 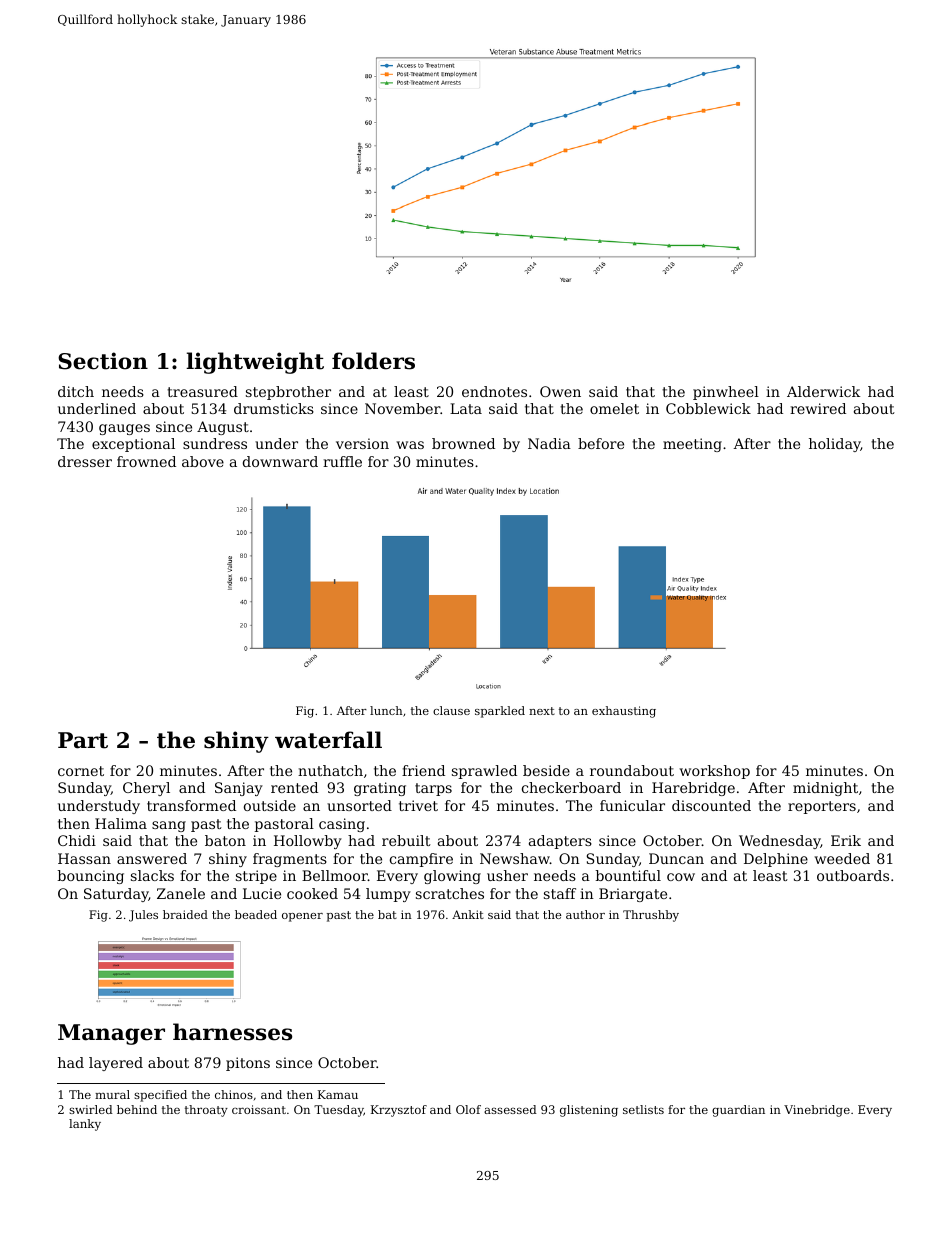 What do you see at coordinates (85, 1125) in the screenshot?
I see `lanky` at bounding box center [85, 1125].
